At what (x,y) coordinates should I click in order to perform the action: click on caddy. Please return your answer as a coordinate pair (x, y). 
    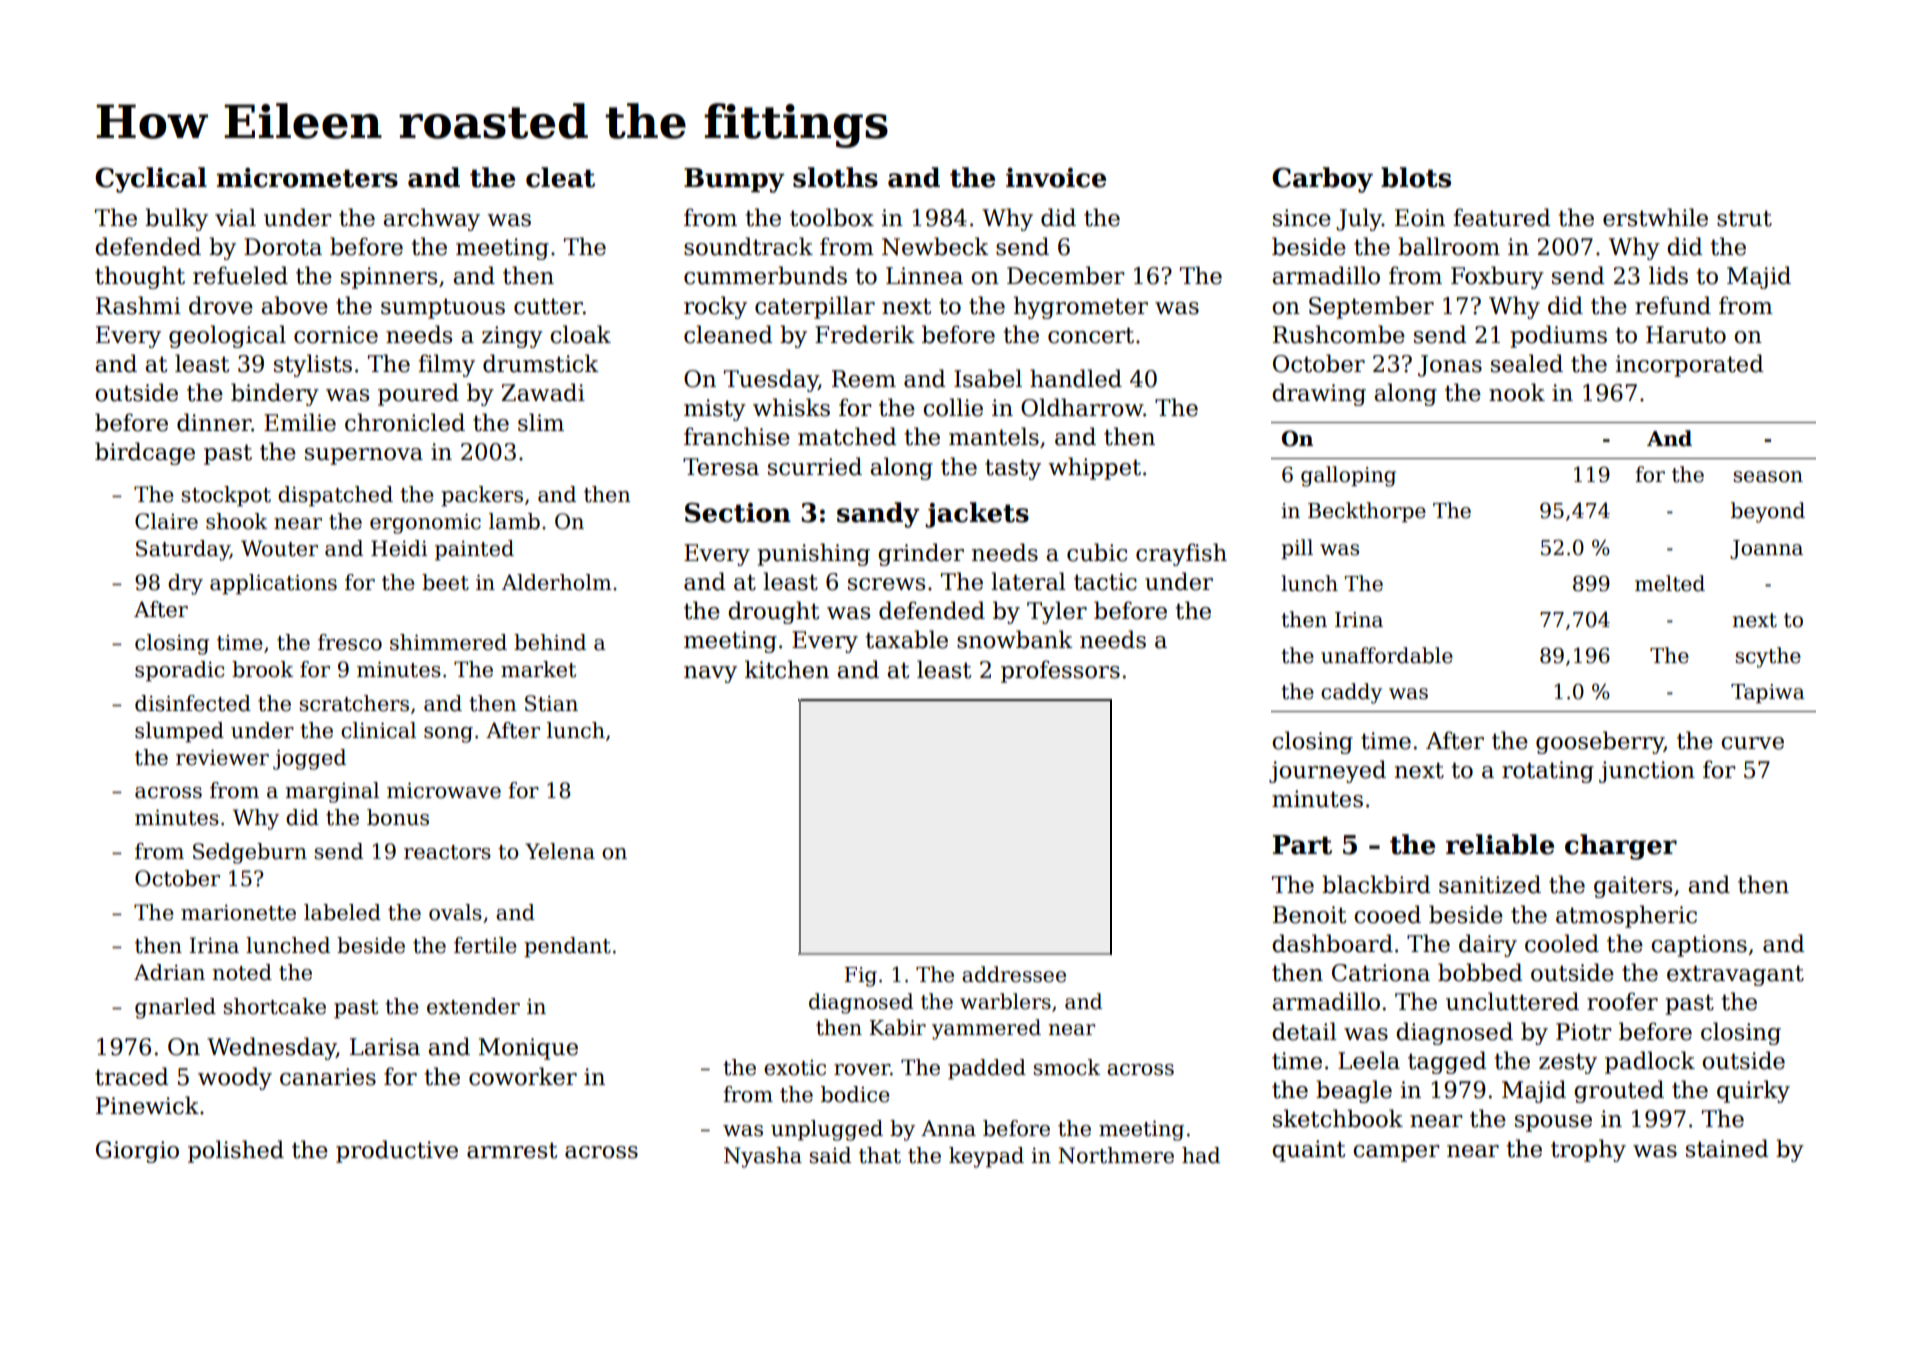
    Looking at the image, I should click on (1351, 693).
